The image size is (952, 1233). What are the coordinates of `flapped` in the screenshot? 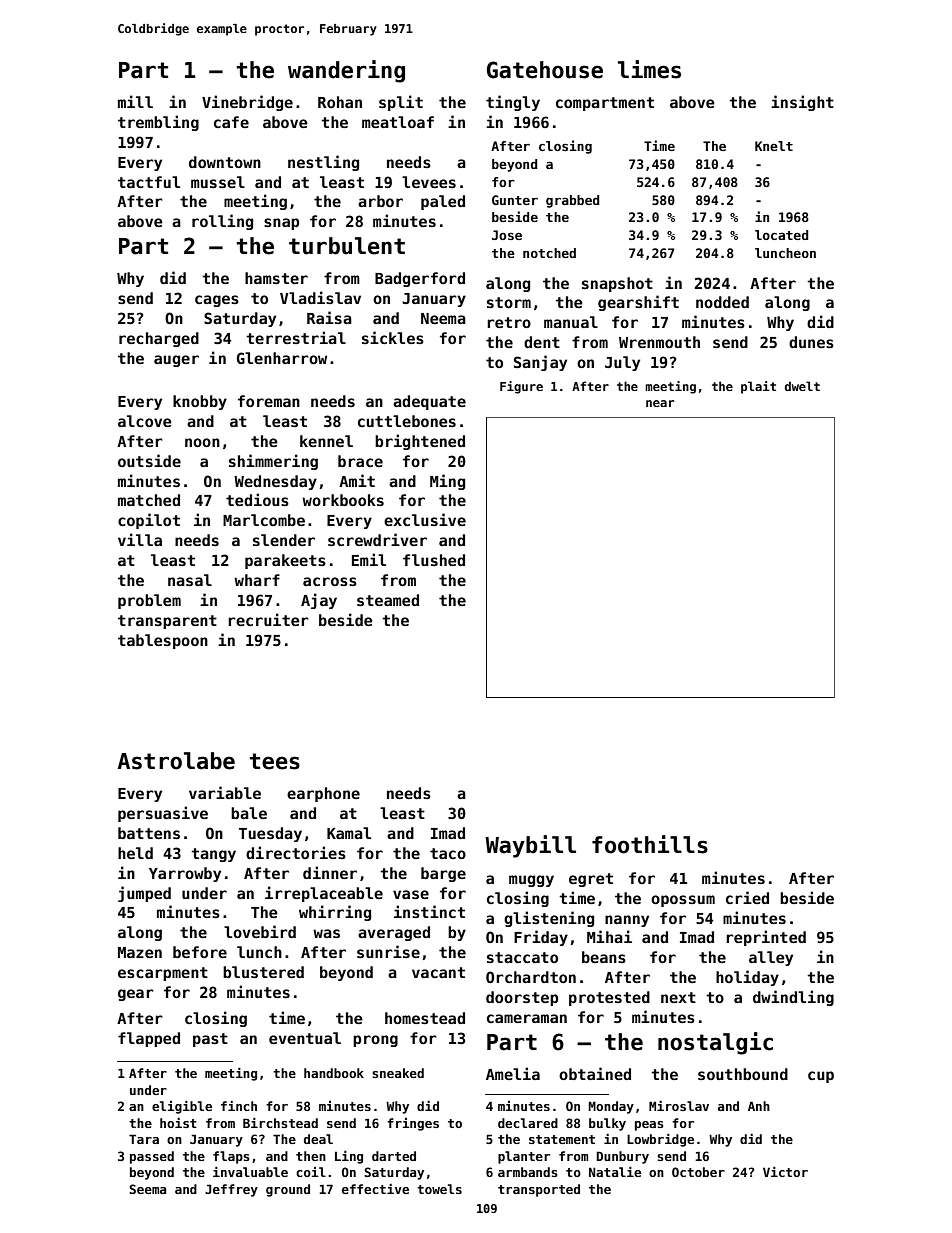 It's located at (149, 1039).
